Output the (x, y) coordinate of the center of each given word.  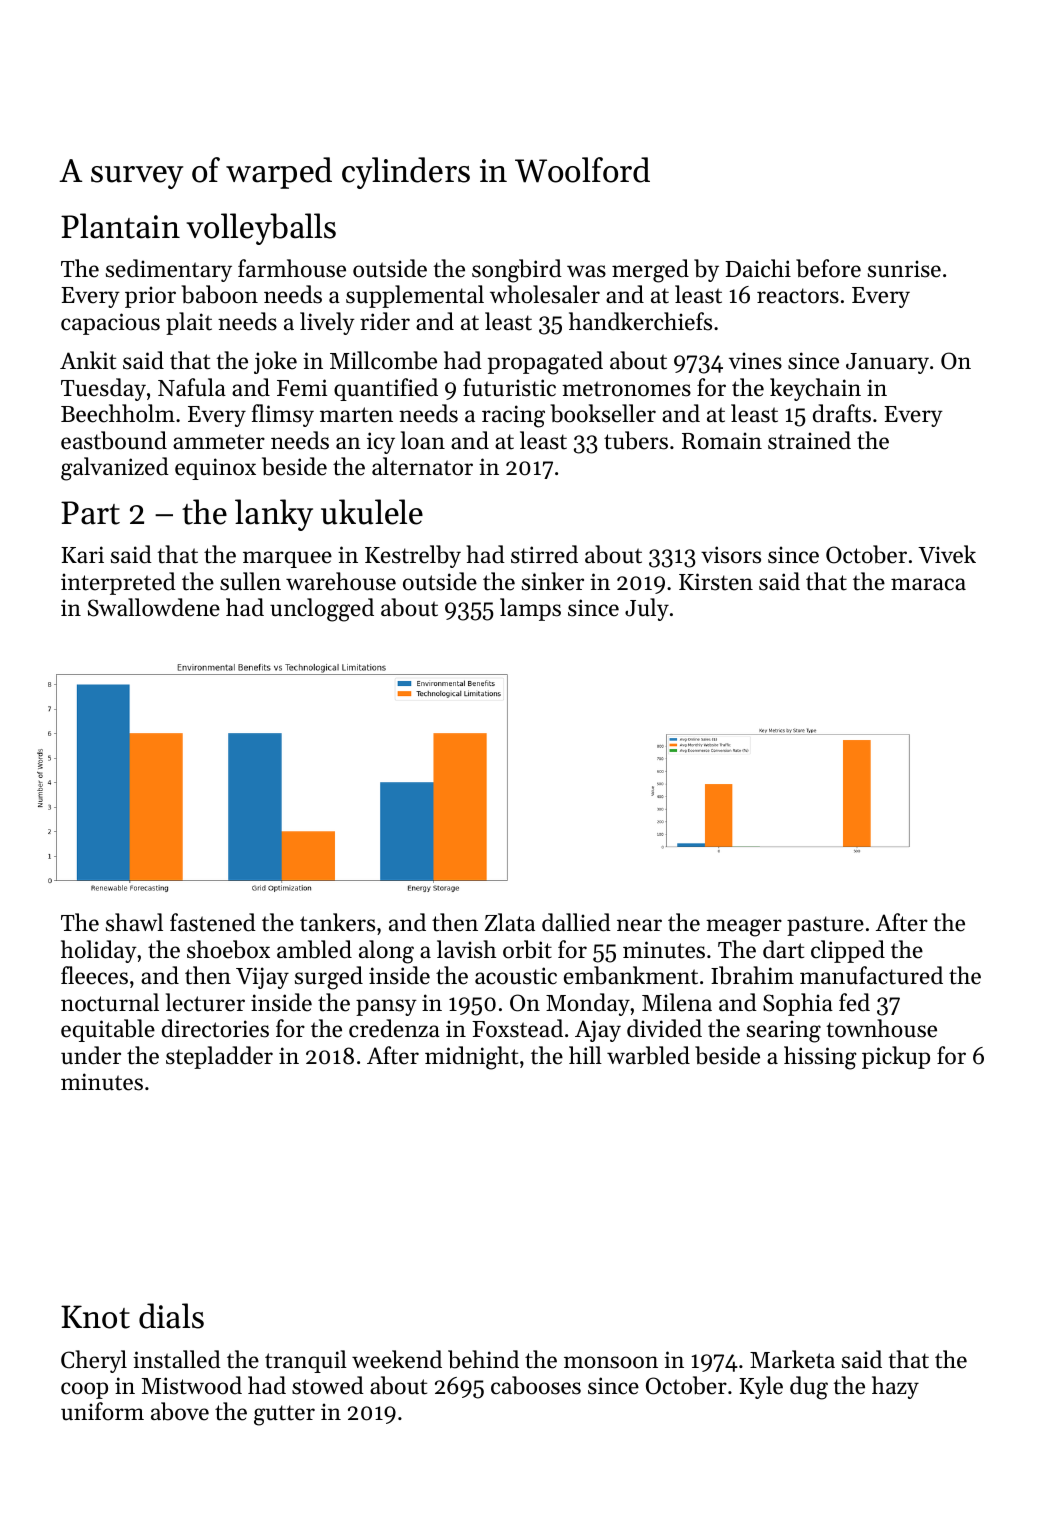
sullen (250, 581)
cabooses (536, 1385)
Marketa (792, 1359)
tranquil (306, 1361)
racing (513, 416)
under (91, 1055)
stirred (544, 554)
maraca (928, 584)
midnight (471, 1058)
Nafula (192, 387)
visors (731, 555)
